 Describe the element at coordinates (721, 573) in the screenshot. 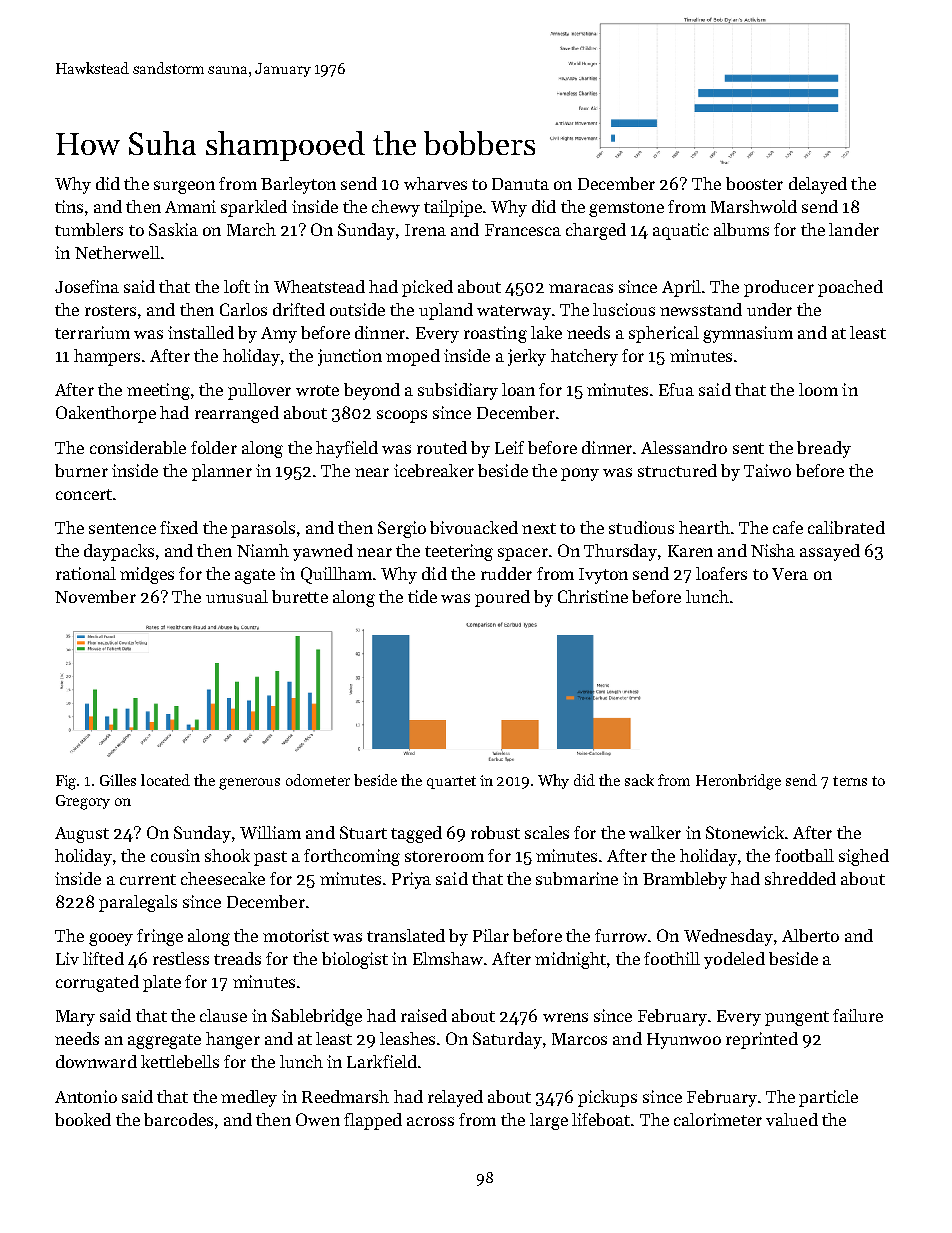

I see `loafers` at that location.
